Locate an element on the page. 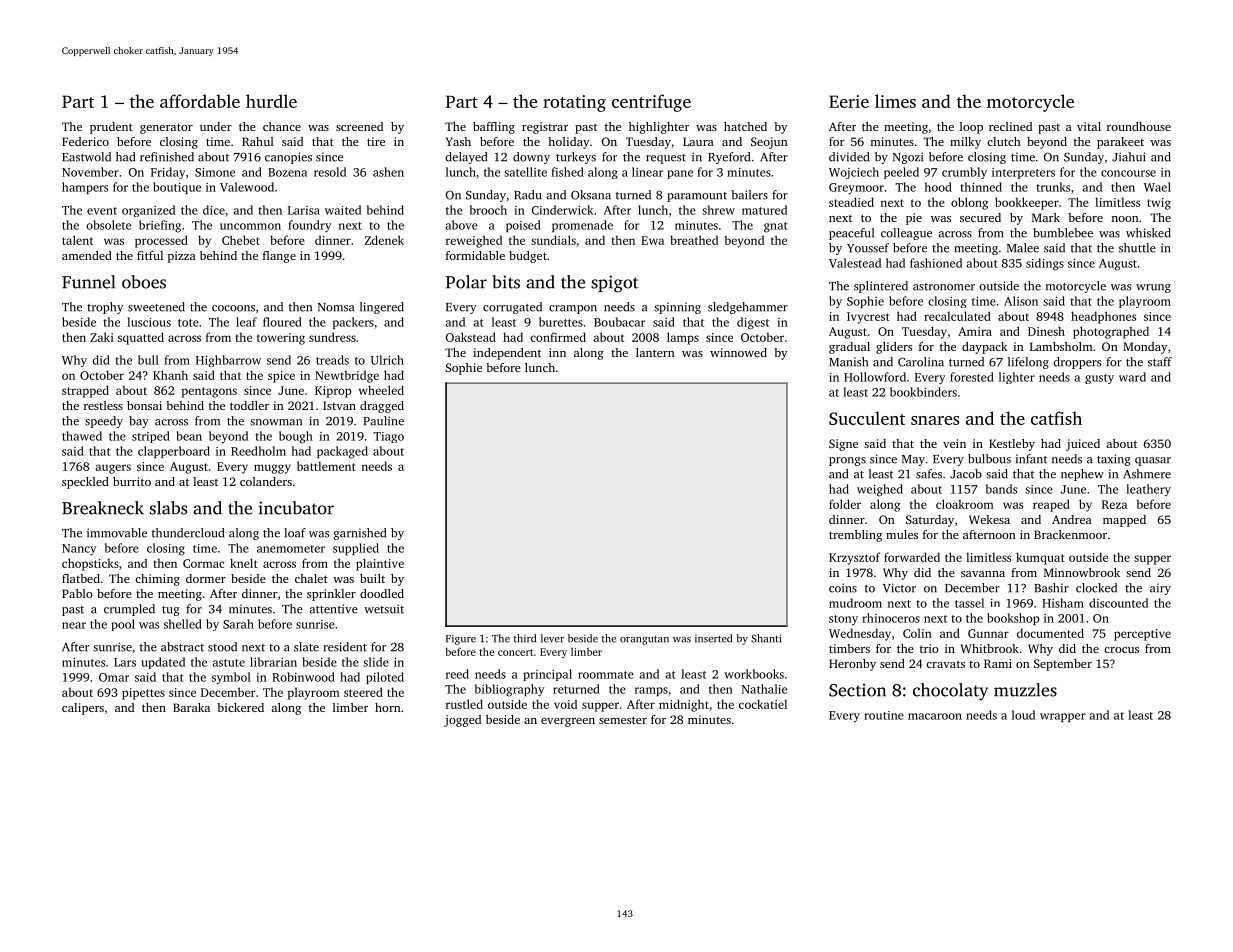 The image size is (1233, 952). Funnel is located at coordinates (89, 282).
